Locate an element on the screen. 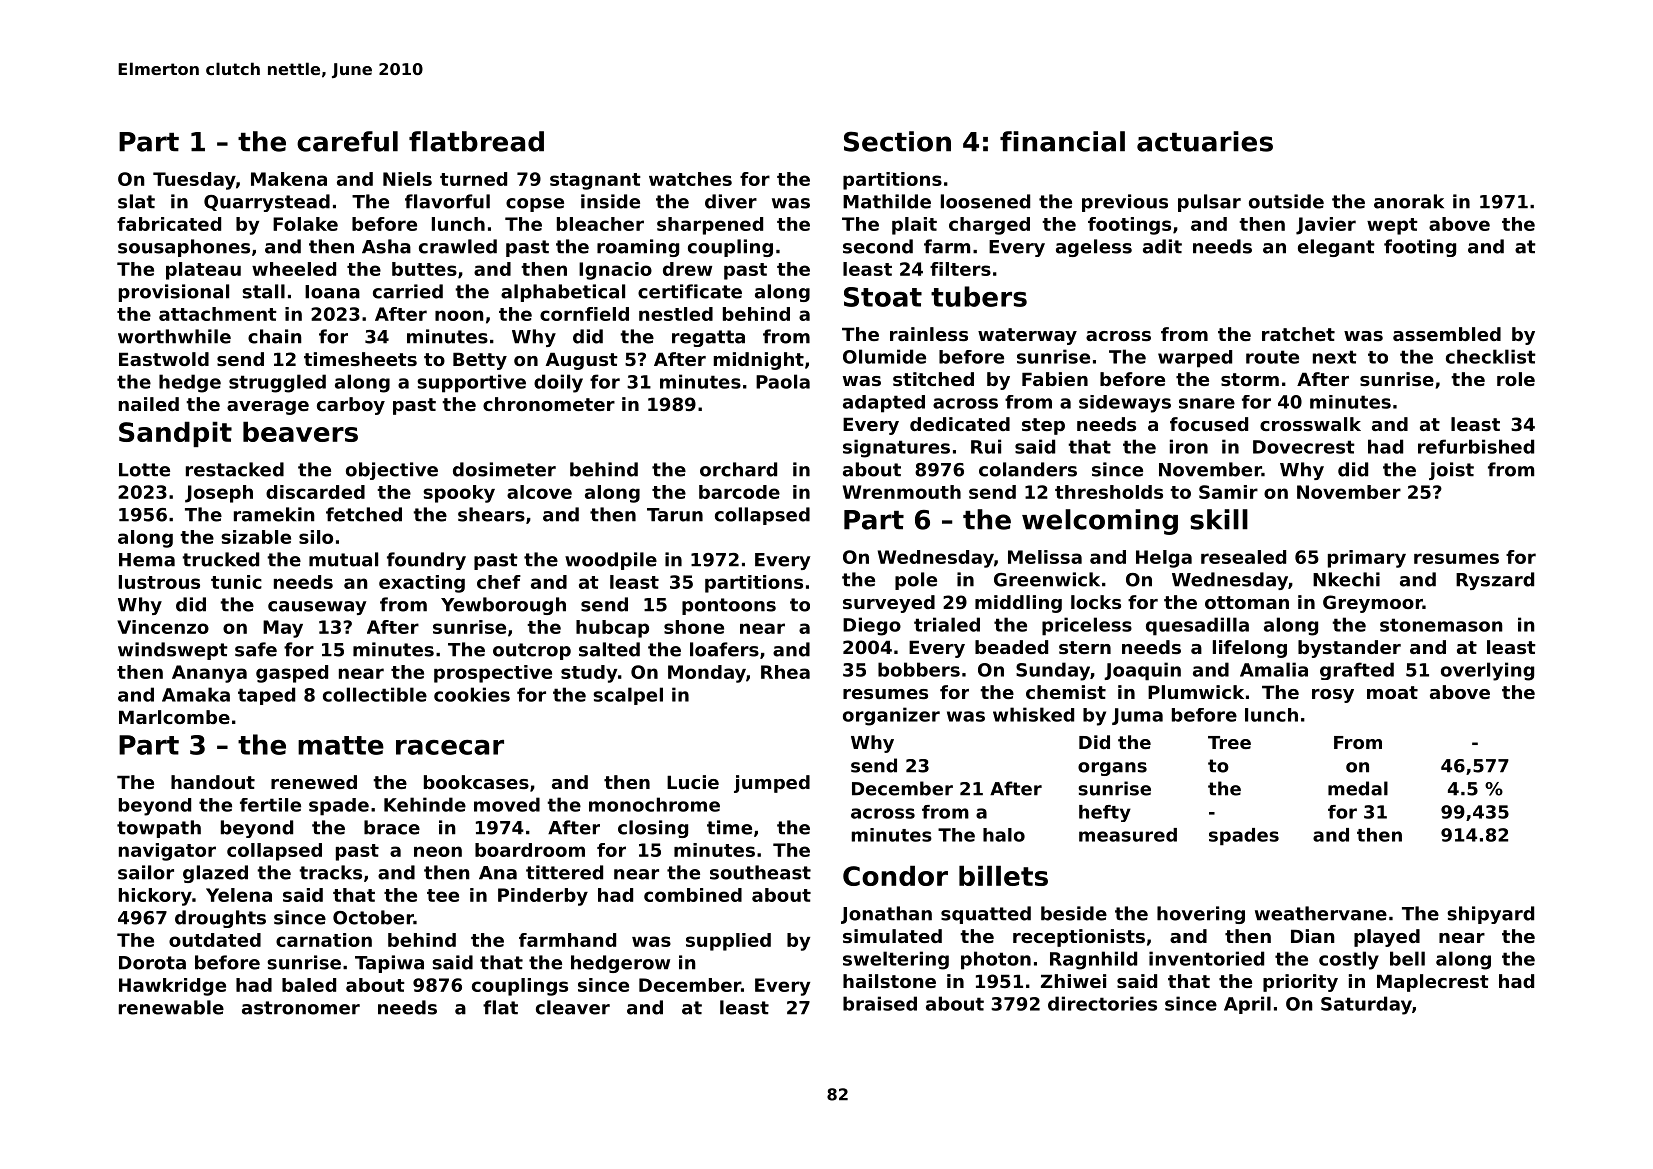 This screenshot has width=1653, height=1169. monochrome is located at coordinates (654, 804).
